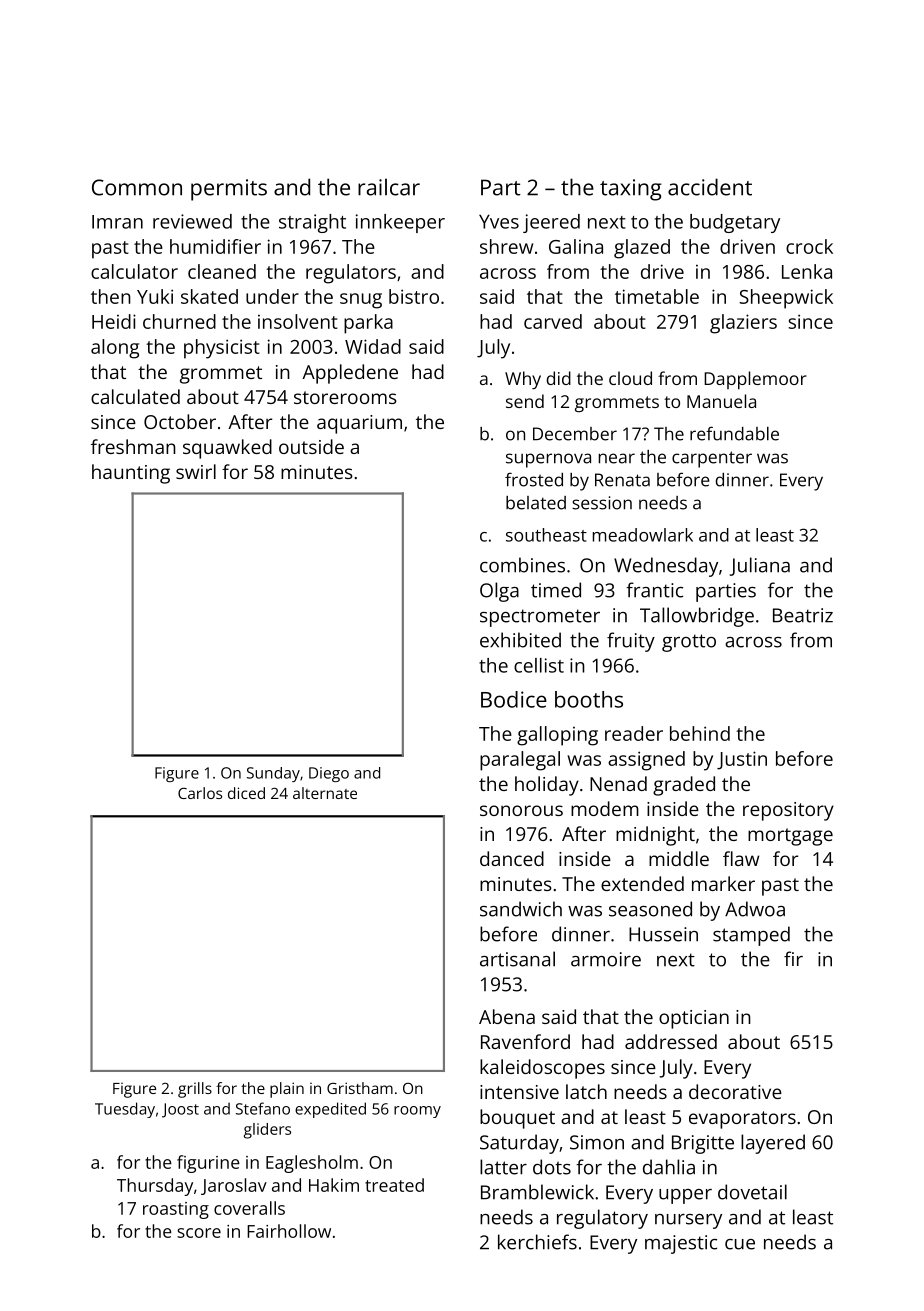  What do you see at coordinates (389, 187) in the screenshot?
I see `railcar` at bounding box center [389, 187].
